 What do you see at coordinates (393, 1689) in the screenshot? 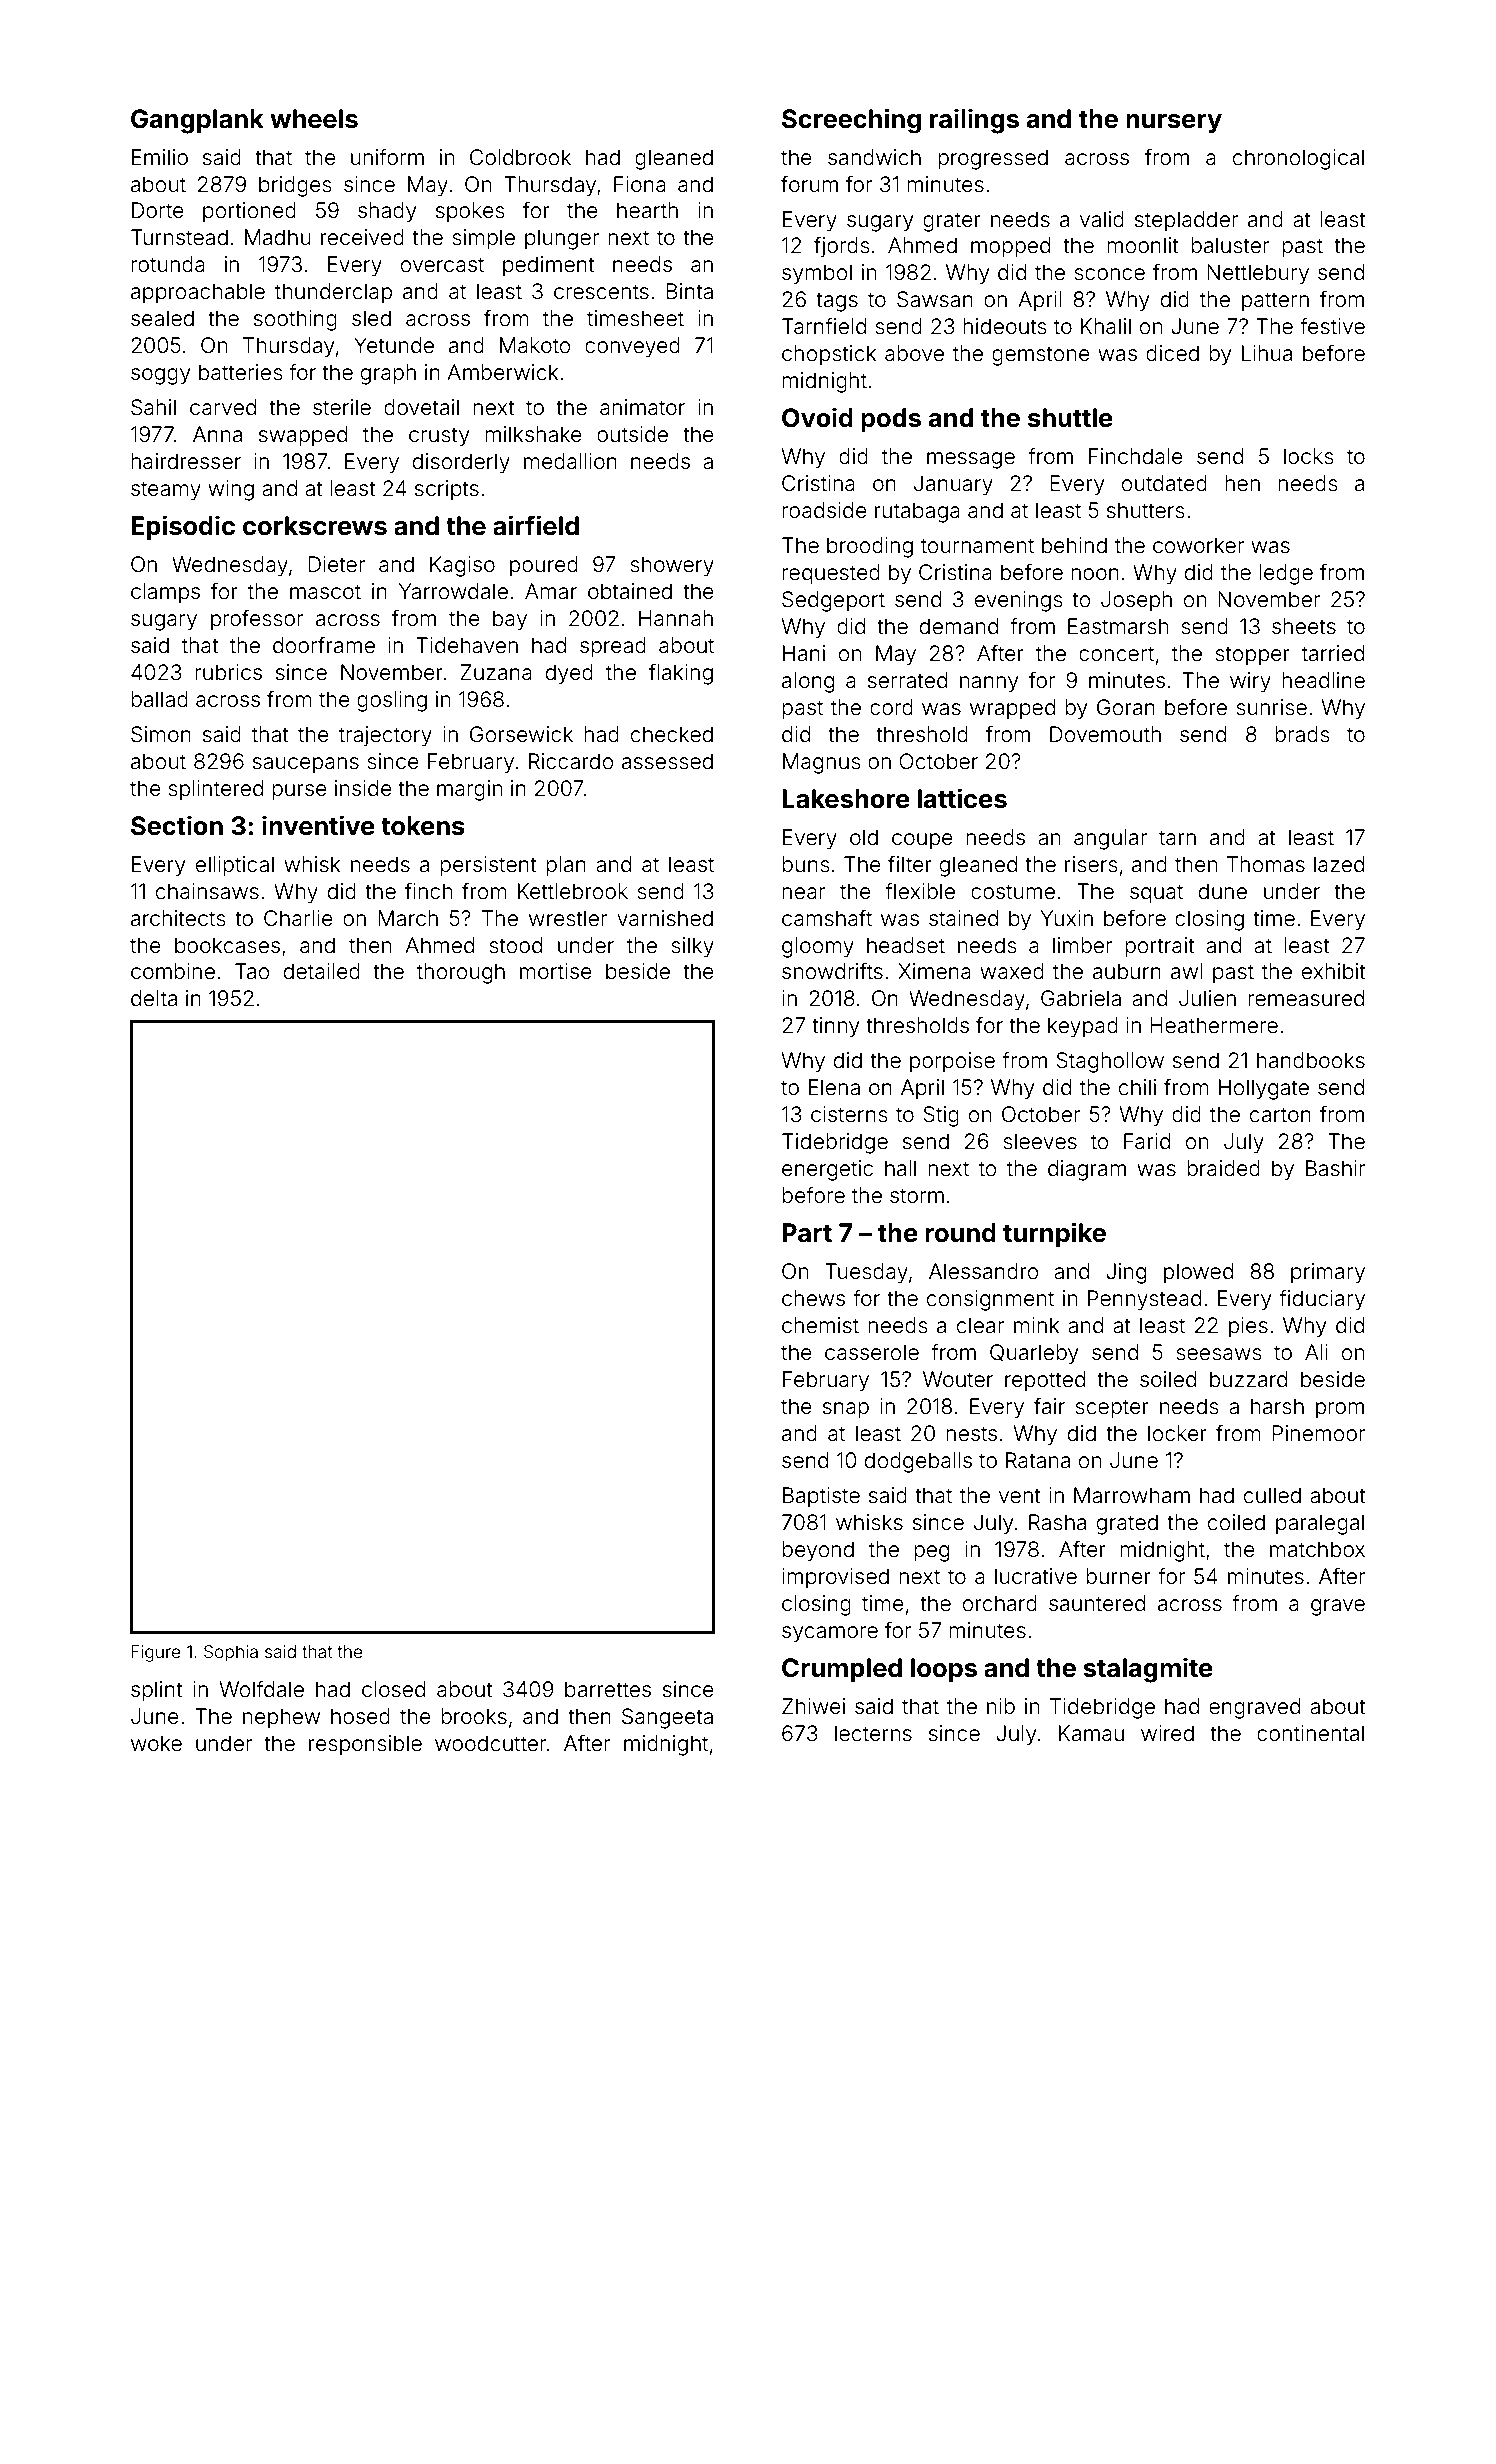
I see `closed` at bounding box center [393, 1689].
